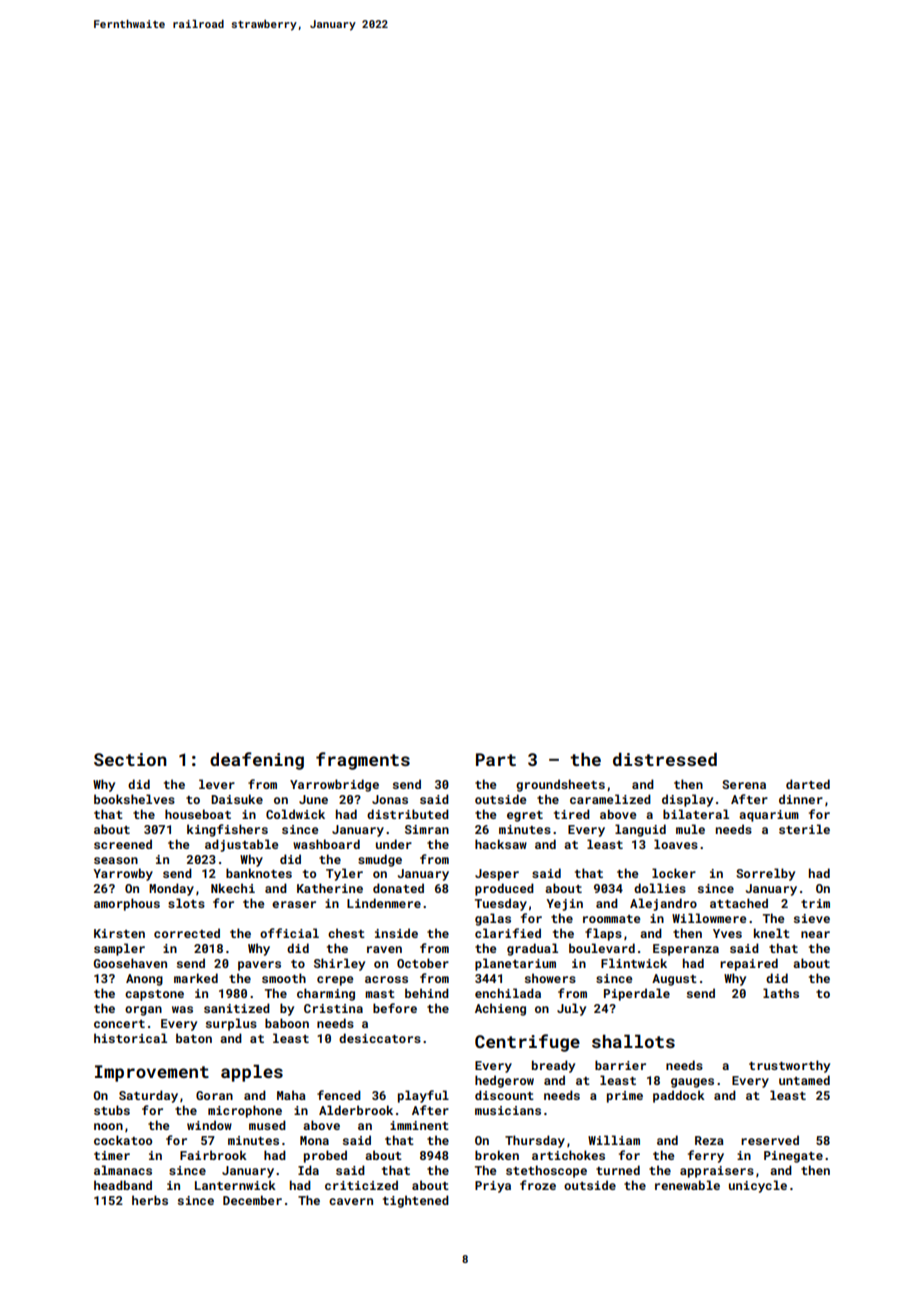 Image resolution: width=924 pixels, height=1308 pixels. Describe the element at coordinates (789, 1066) in the document. I see `trustworthy` at that location.
